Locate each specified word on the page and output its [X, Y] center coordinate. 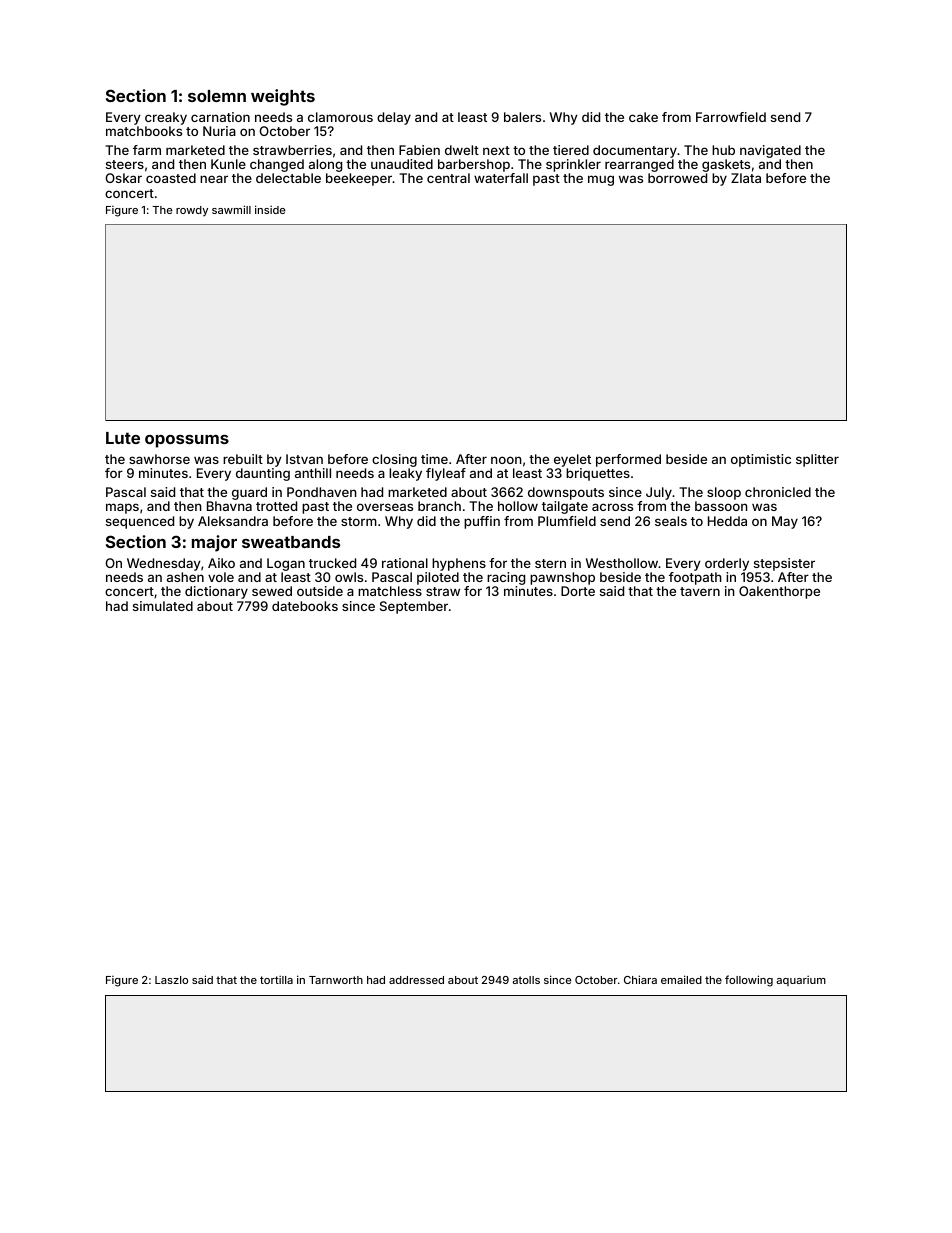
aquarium [801, 980]
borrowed [677, 178]
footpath [695, 578]
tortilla [276, 979]
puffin [482, 522]
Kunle [228, 164]
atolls [526, 980]
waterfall [501, 178]
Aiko [221, 563]
